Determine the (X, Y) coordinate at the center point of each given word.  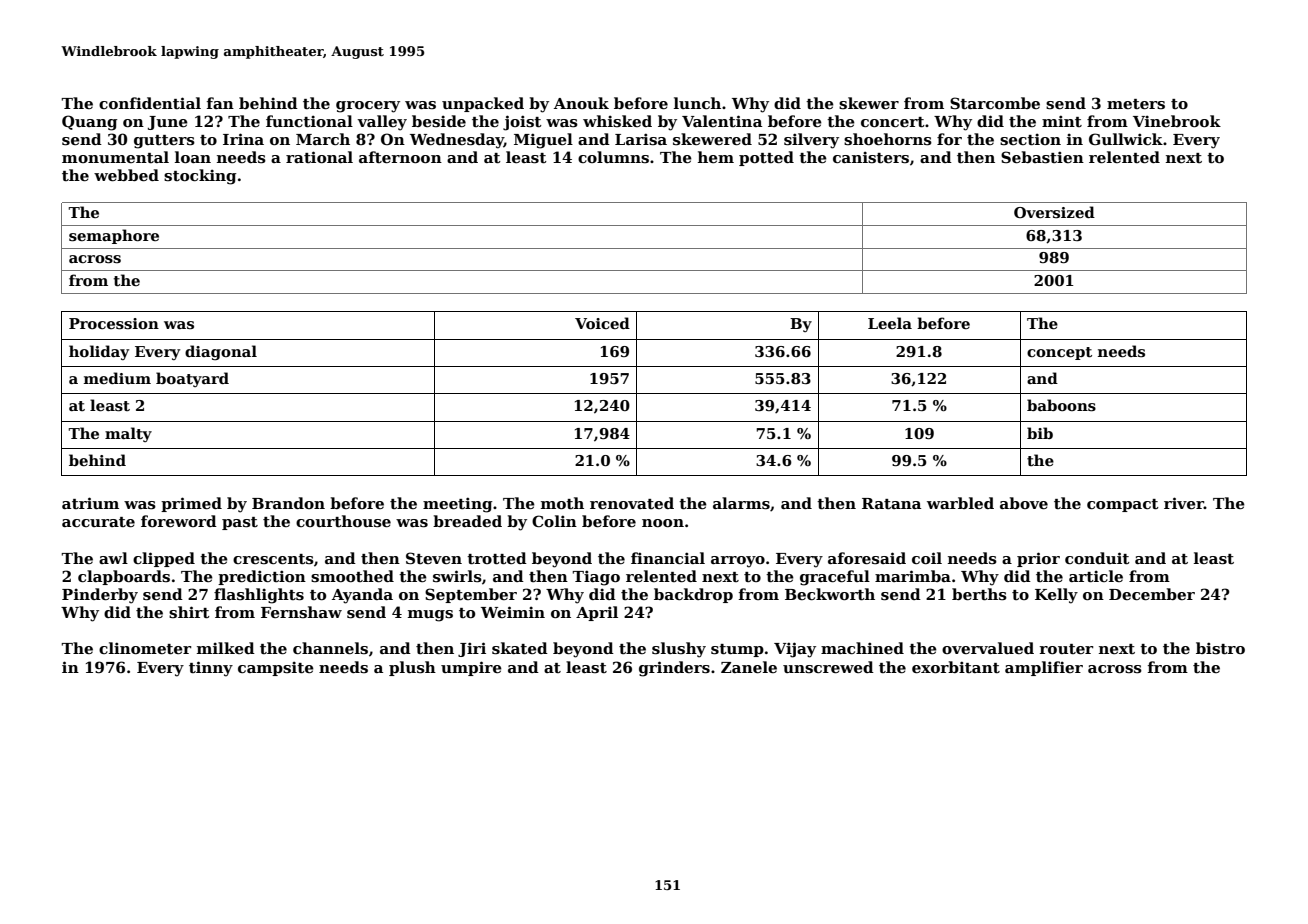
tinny (211, 669)
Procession (114, 324)
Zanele (749, 667)
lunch (697, 103)
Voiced (602, 323)
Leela (890, 323)
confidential (150, 103)
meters (1136, 104)
